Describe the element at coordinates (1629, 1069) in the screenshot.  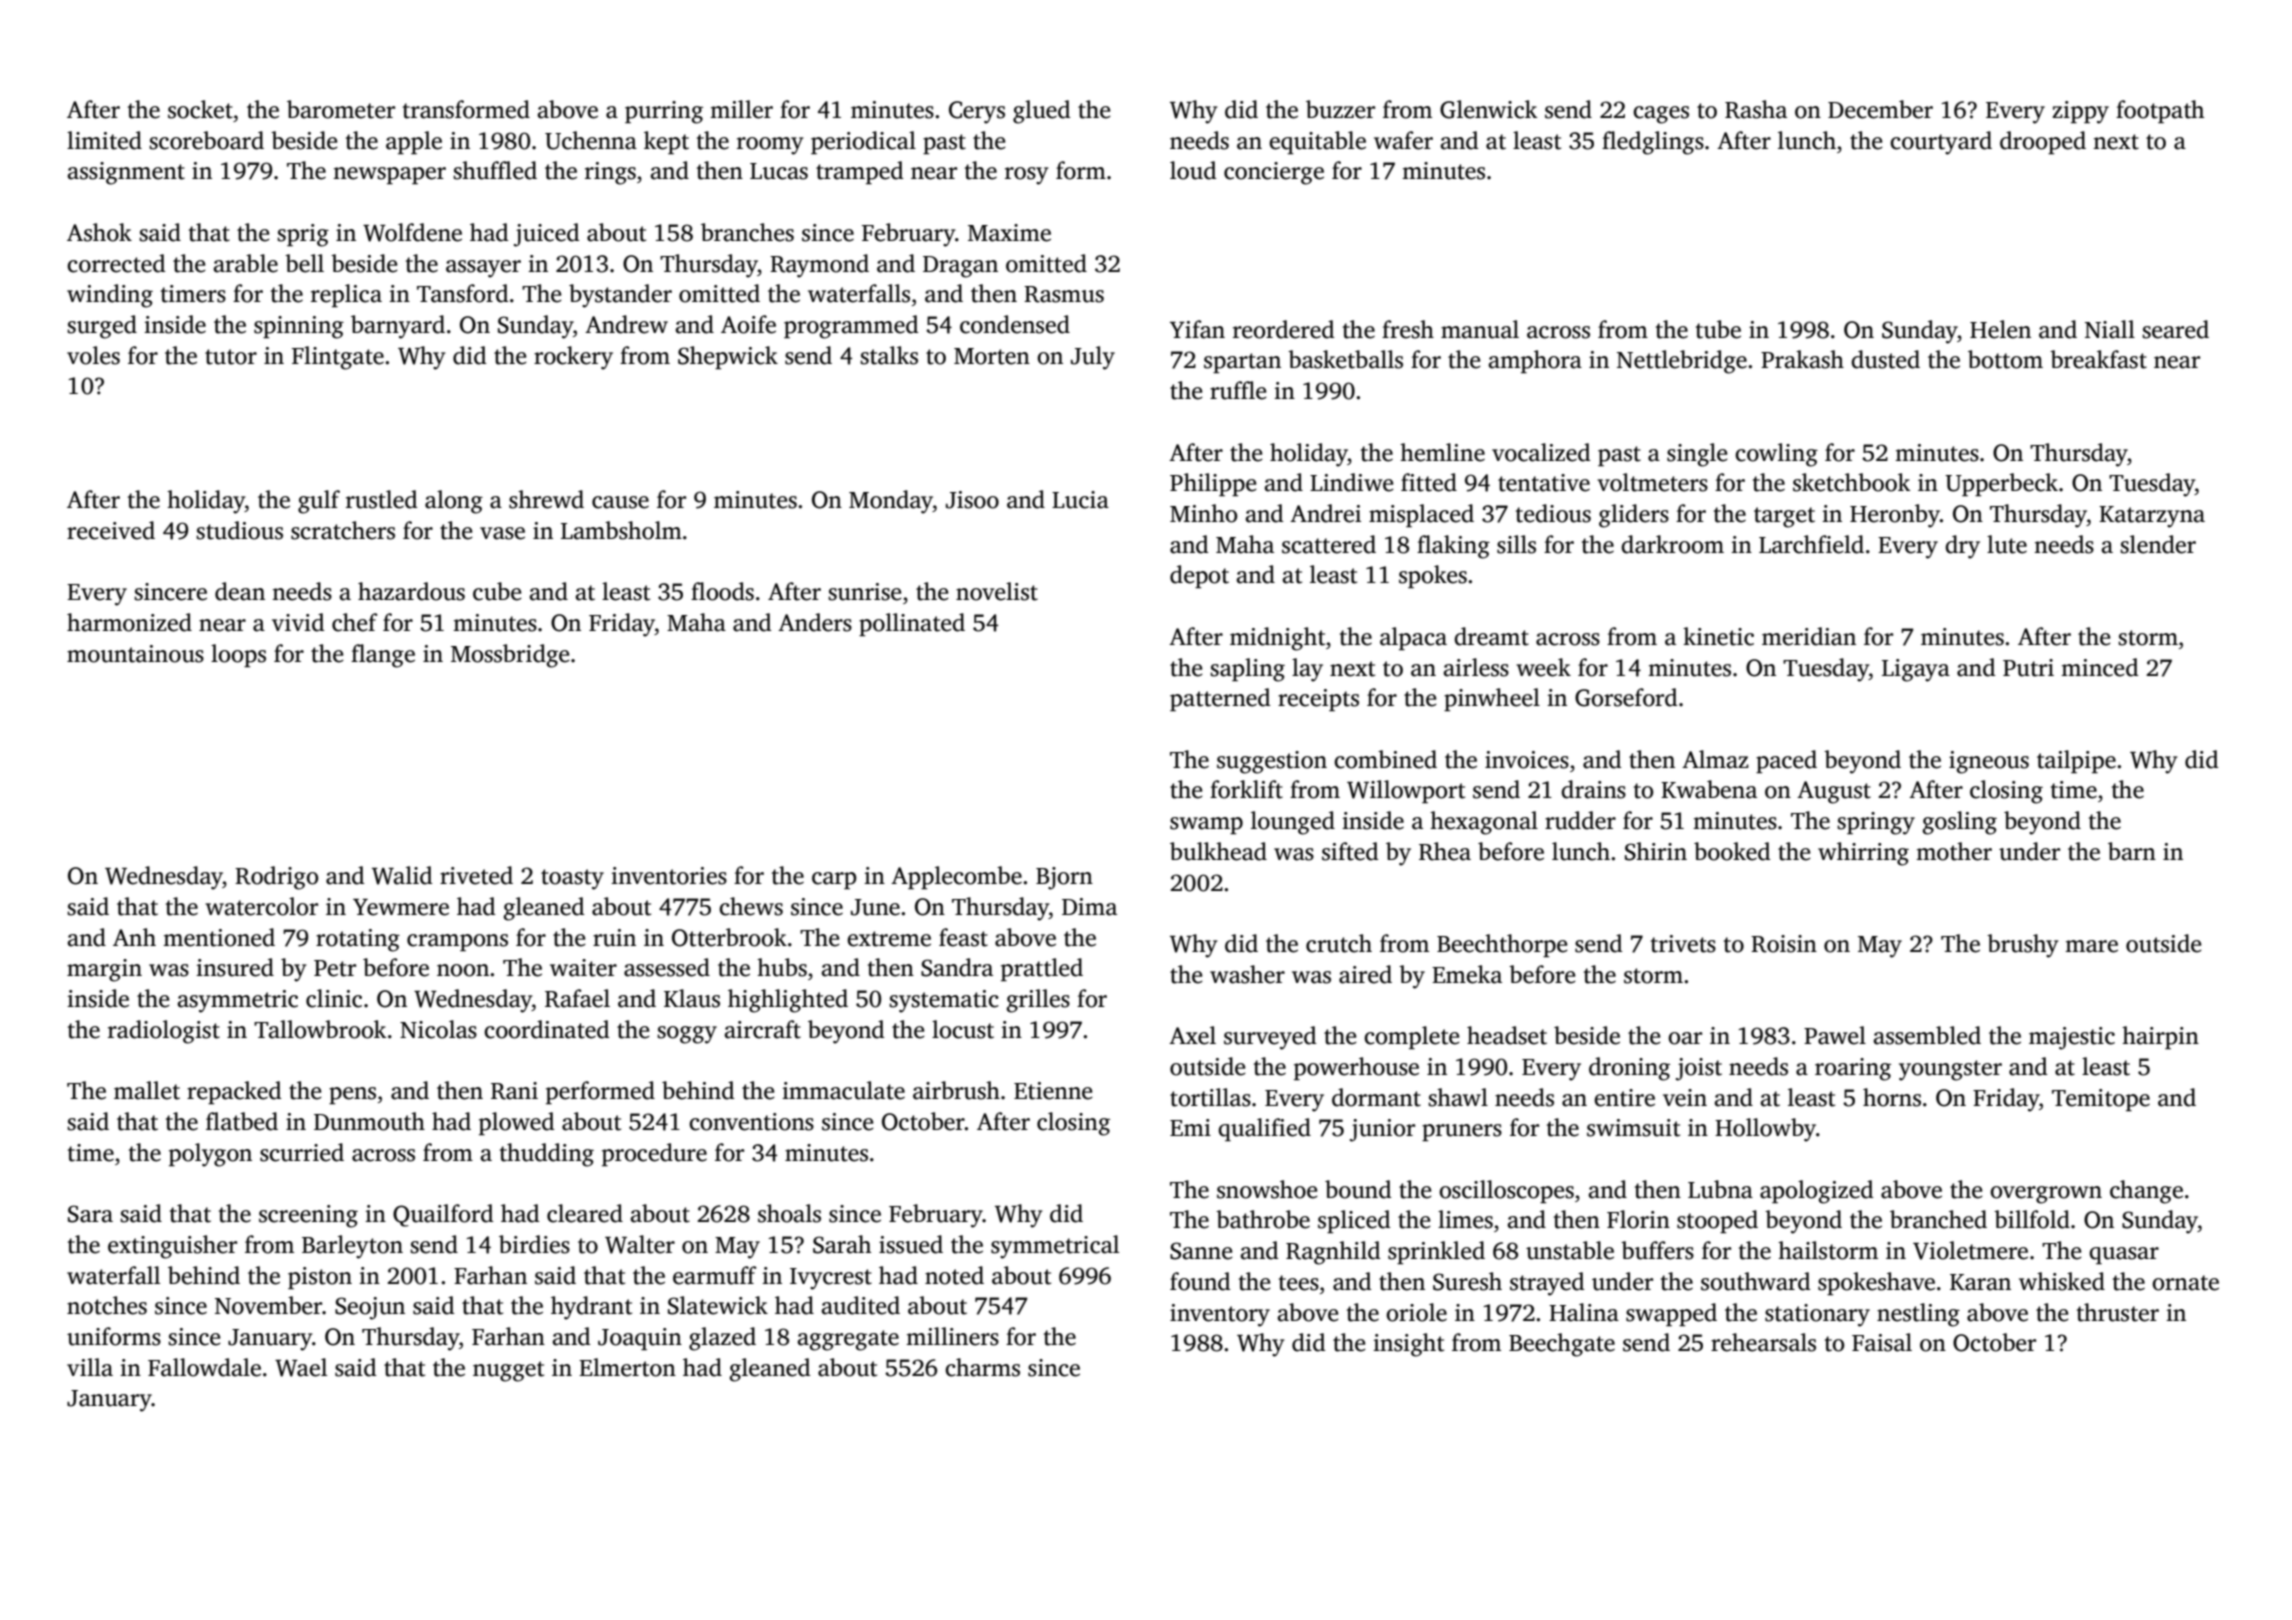
I see `droning` at that location.
